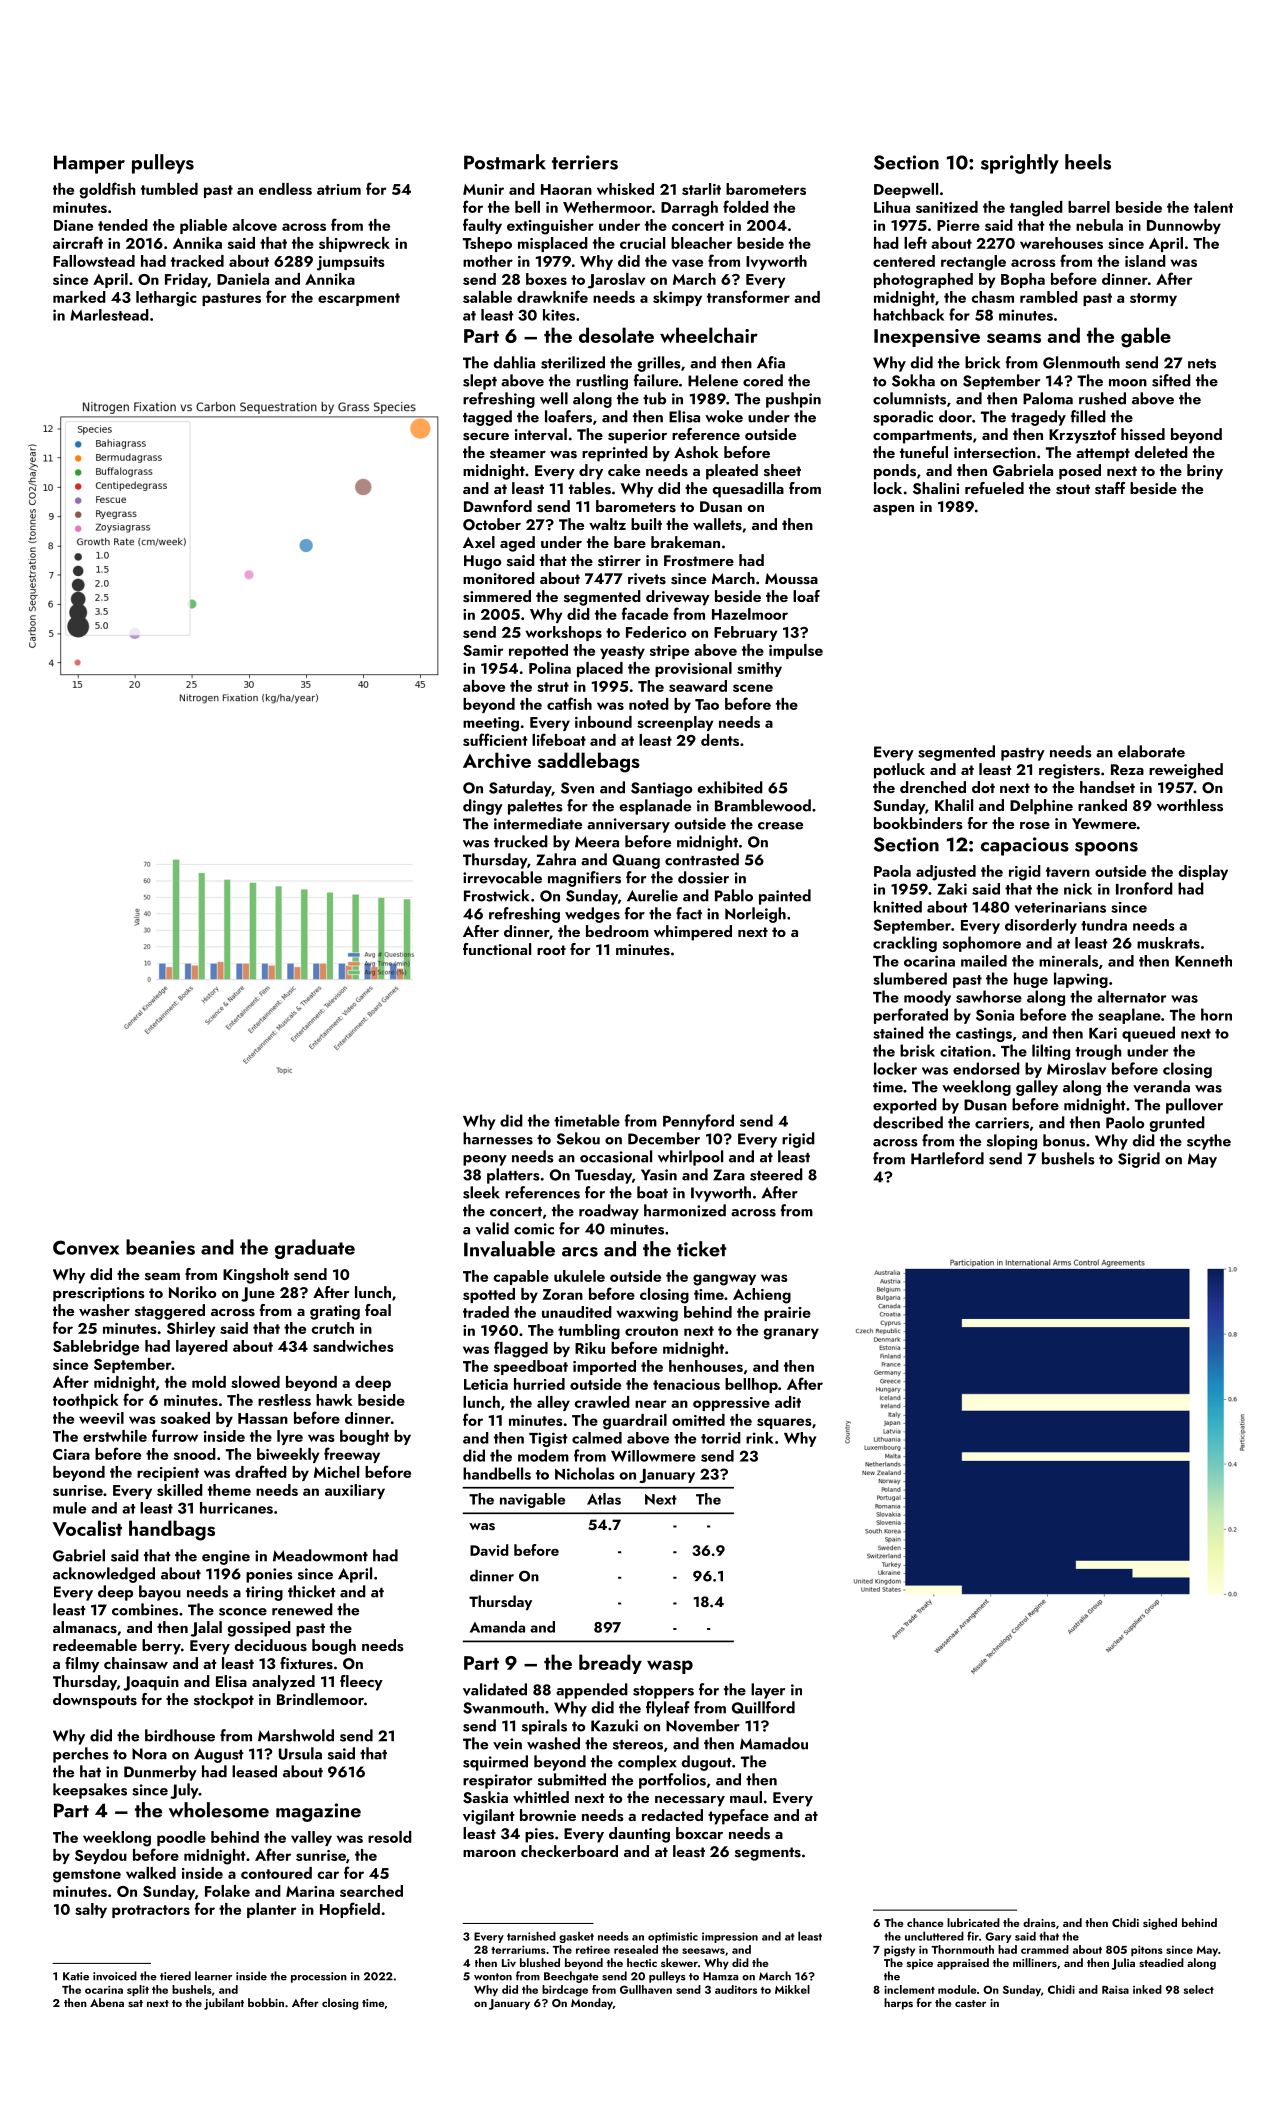 The width and height of the page is (1286, 2118). Describe the element at coordinates (1147, 1989) in the page. I see `inked` at that location.
